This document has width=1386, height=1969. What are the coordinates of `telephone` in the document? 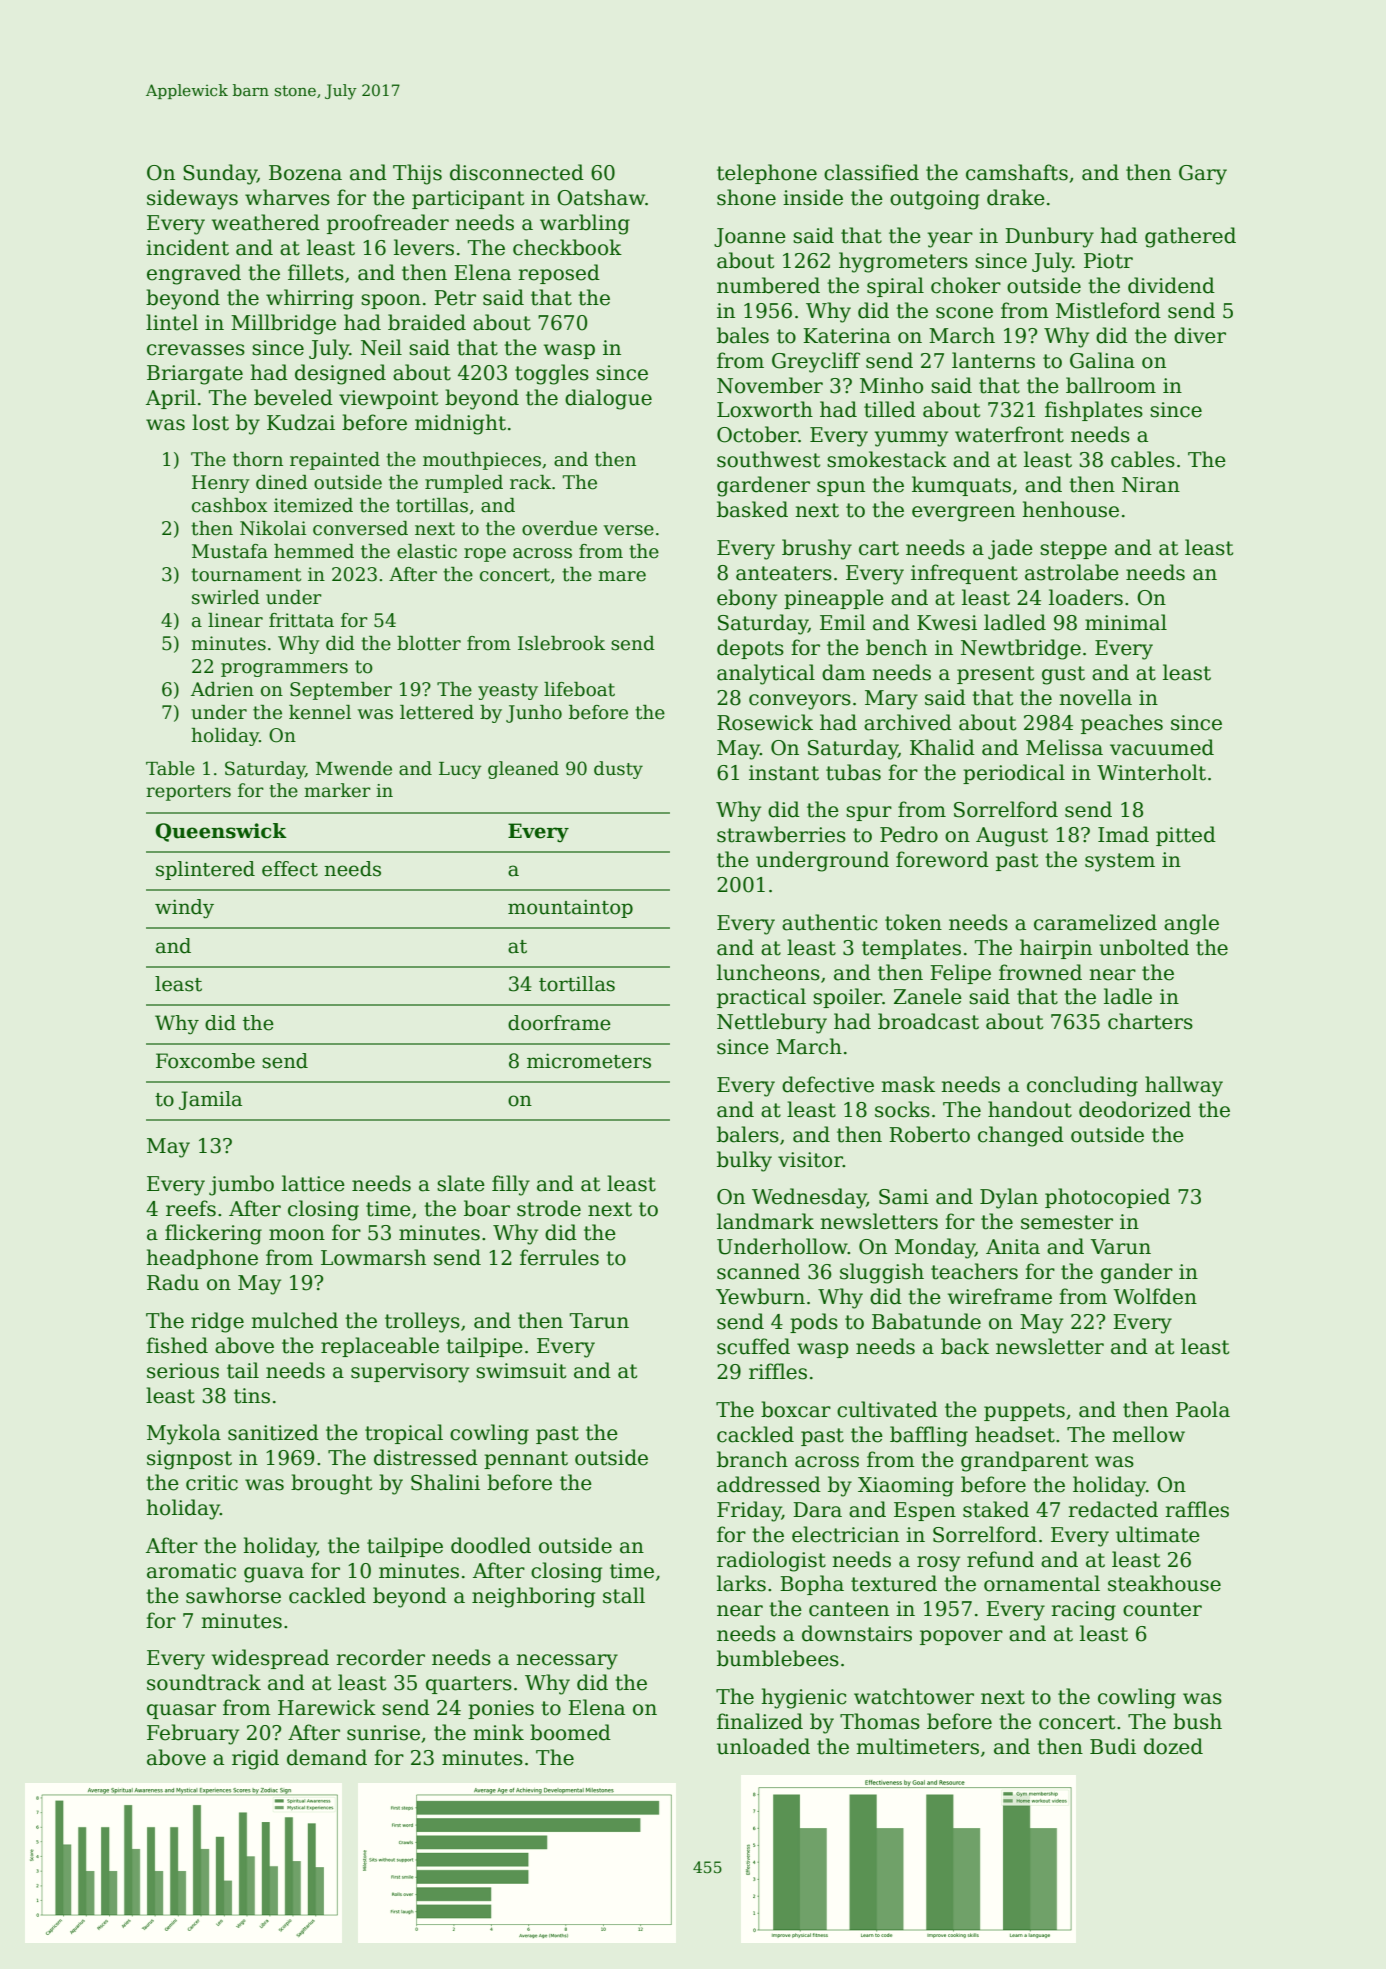 It's located at (767, 174).
